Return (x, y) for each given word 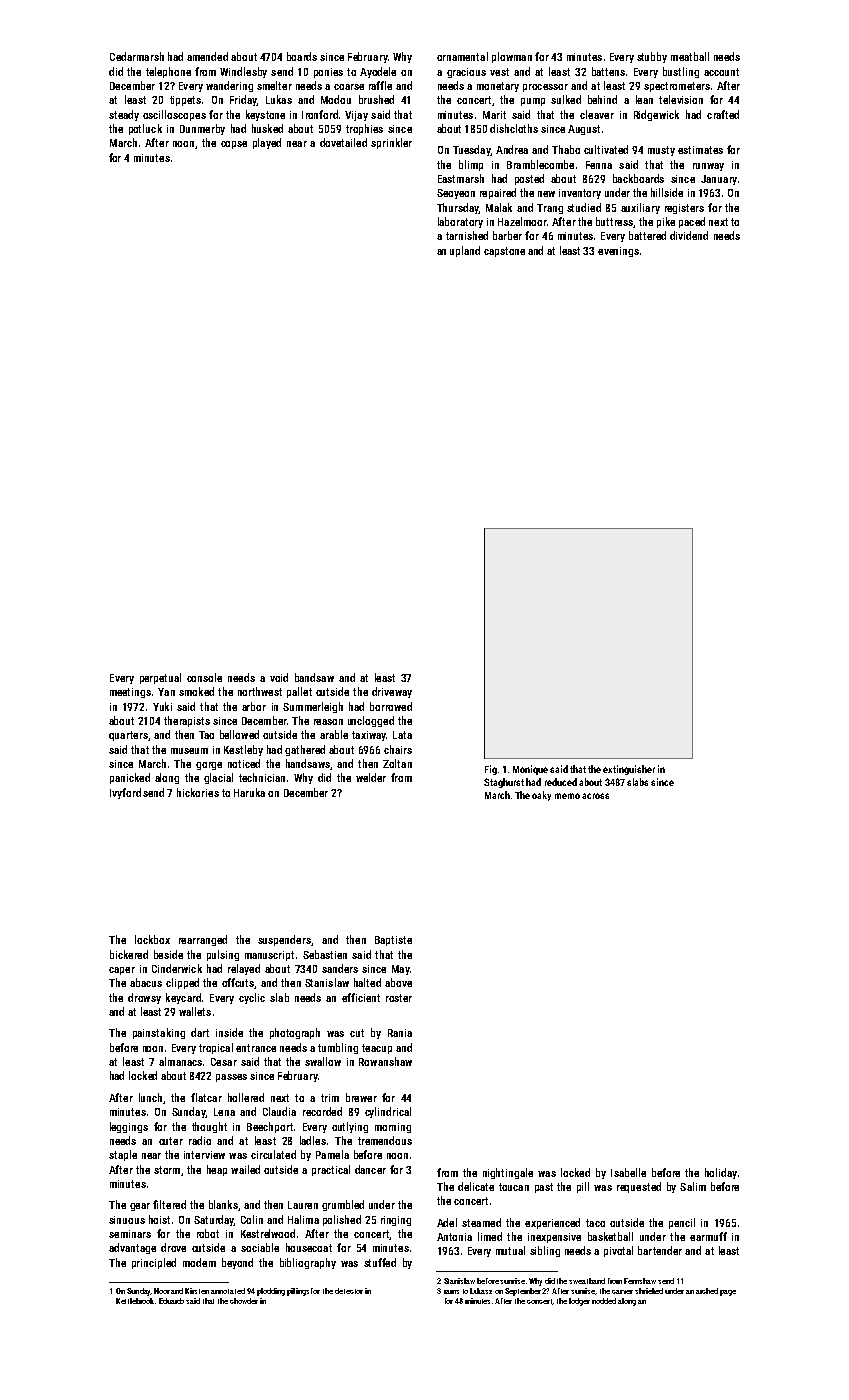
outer (171, 1141)
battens (608, 71)
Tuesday (471, 150)
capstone (504, 252)
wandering (229, 86)
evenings (618, 252)
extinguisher (629, 770)
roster (399, 998)
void (279, 677)
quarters (128, 736)
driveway (392, 692)
